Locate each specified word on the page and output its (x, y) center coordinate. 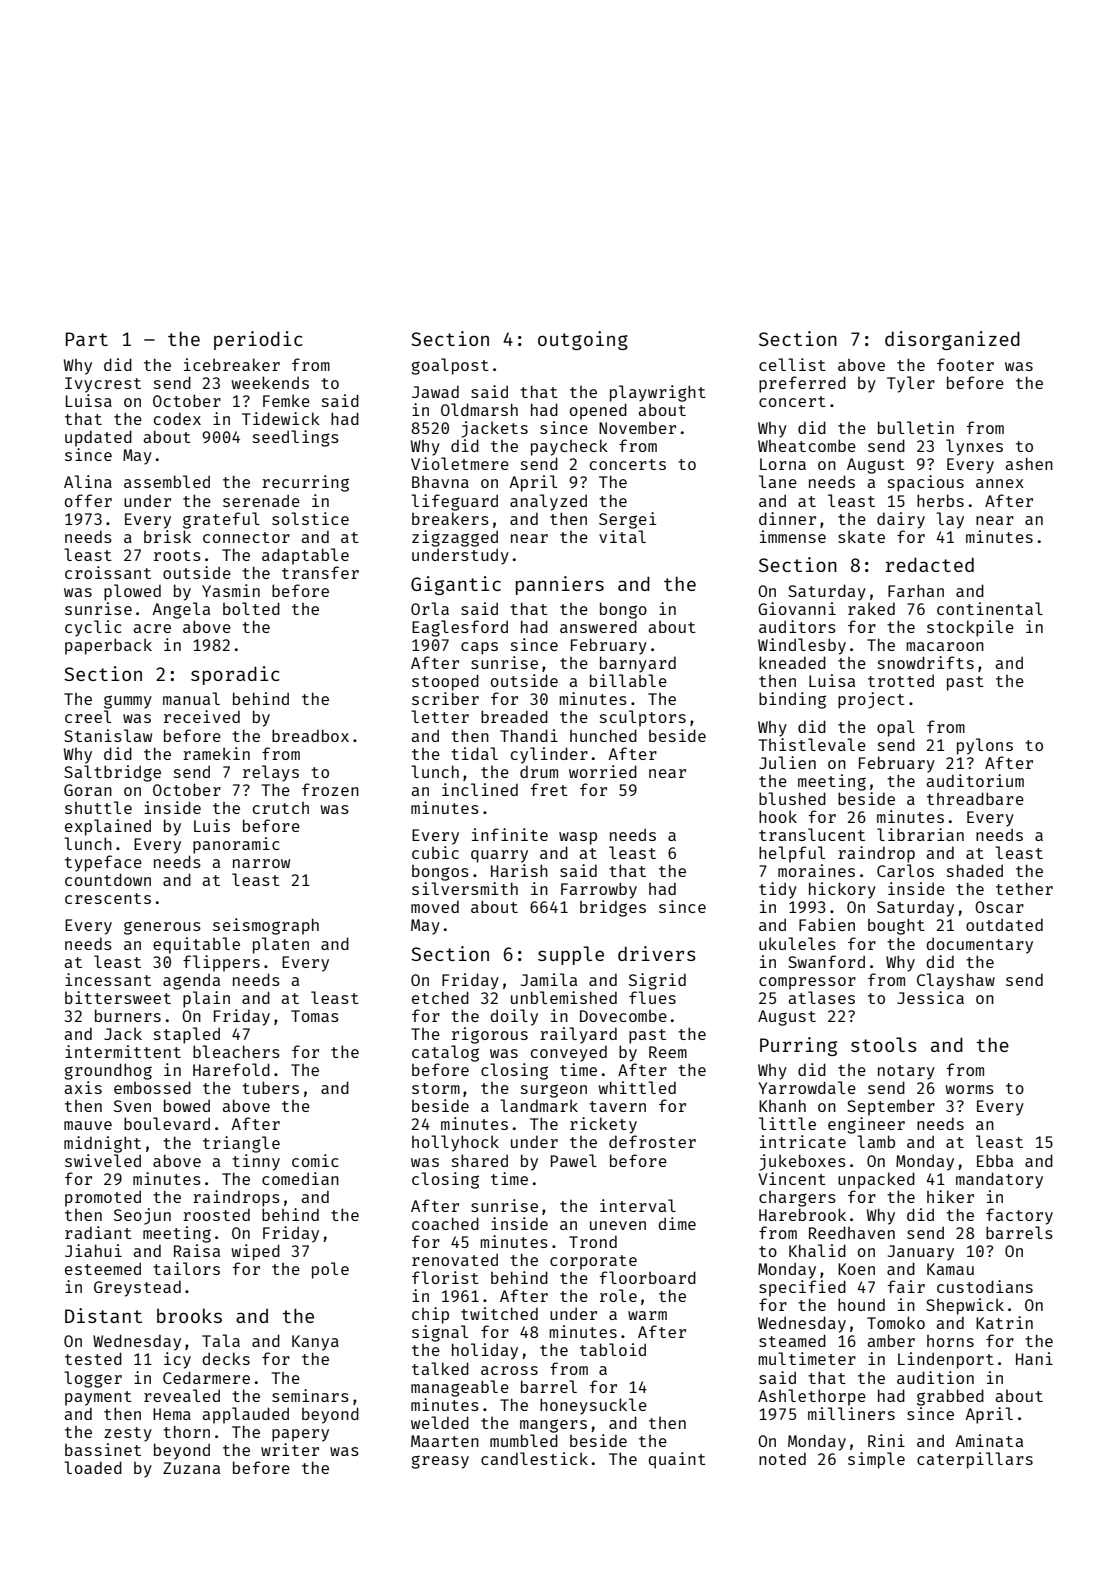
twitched (499, 1313)
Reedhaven (852, 1232)
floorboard (648, 1277)
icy (177, 1360)
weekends (270, 382)
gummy (128, 702)
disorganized (952, 340)
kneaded (792, 662)
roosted (216, 1214)
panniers (560, 585)
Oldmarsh (479, 409)
